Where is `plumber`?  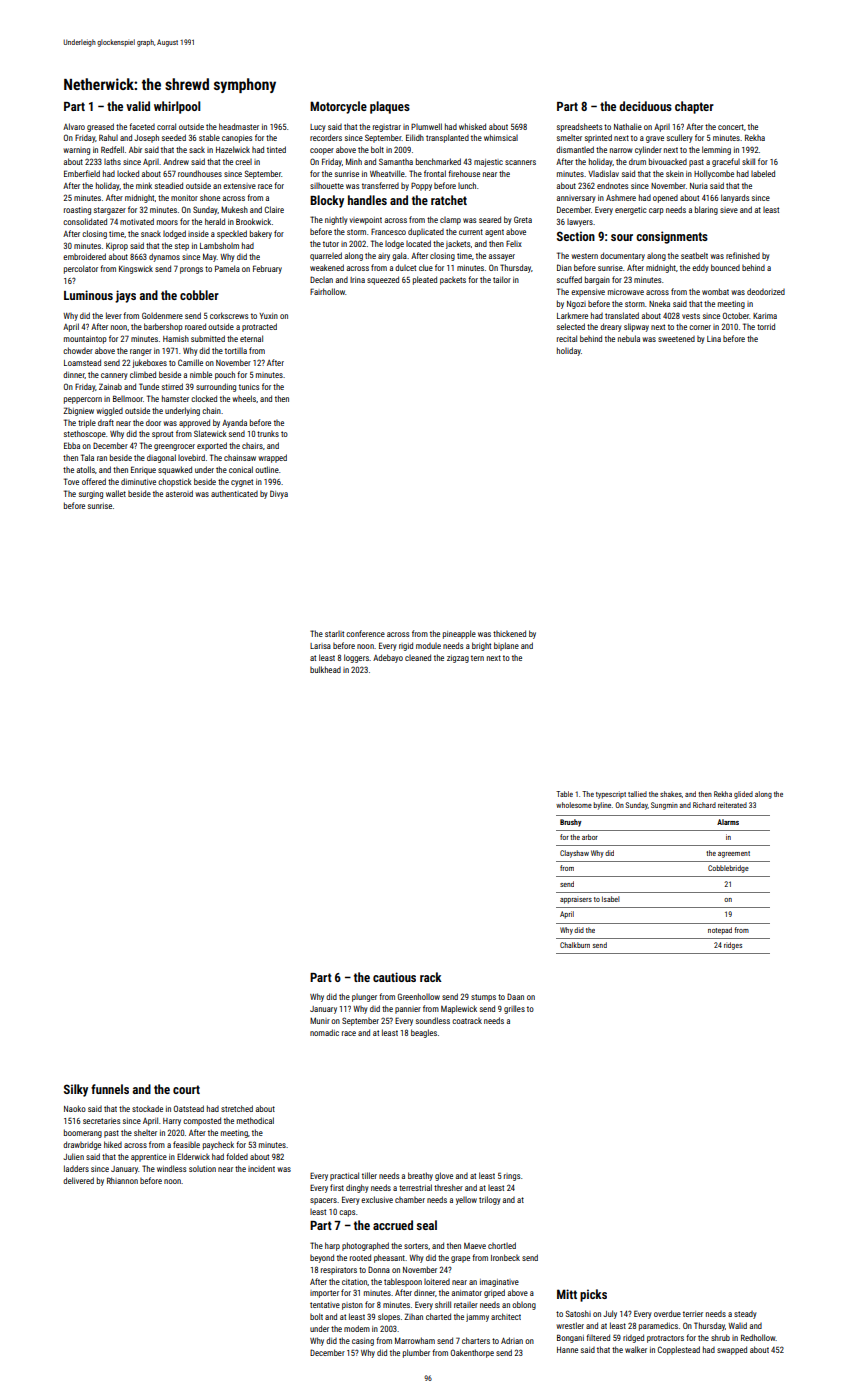 plumber is located at coordinates (416, 1353).
